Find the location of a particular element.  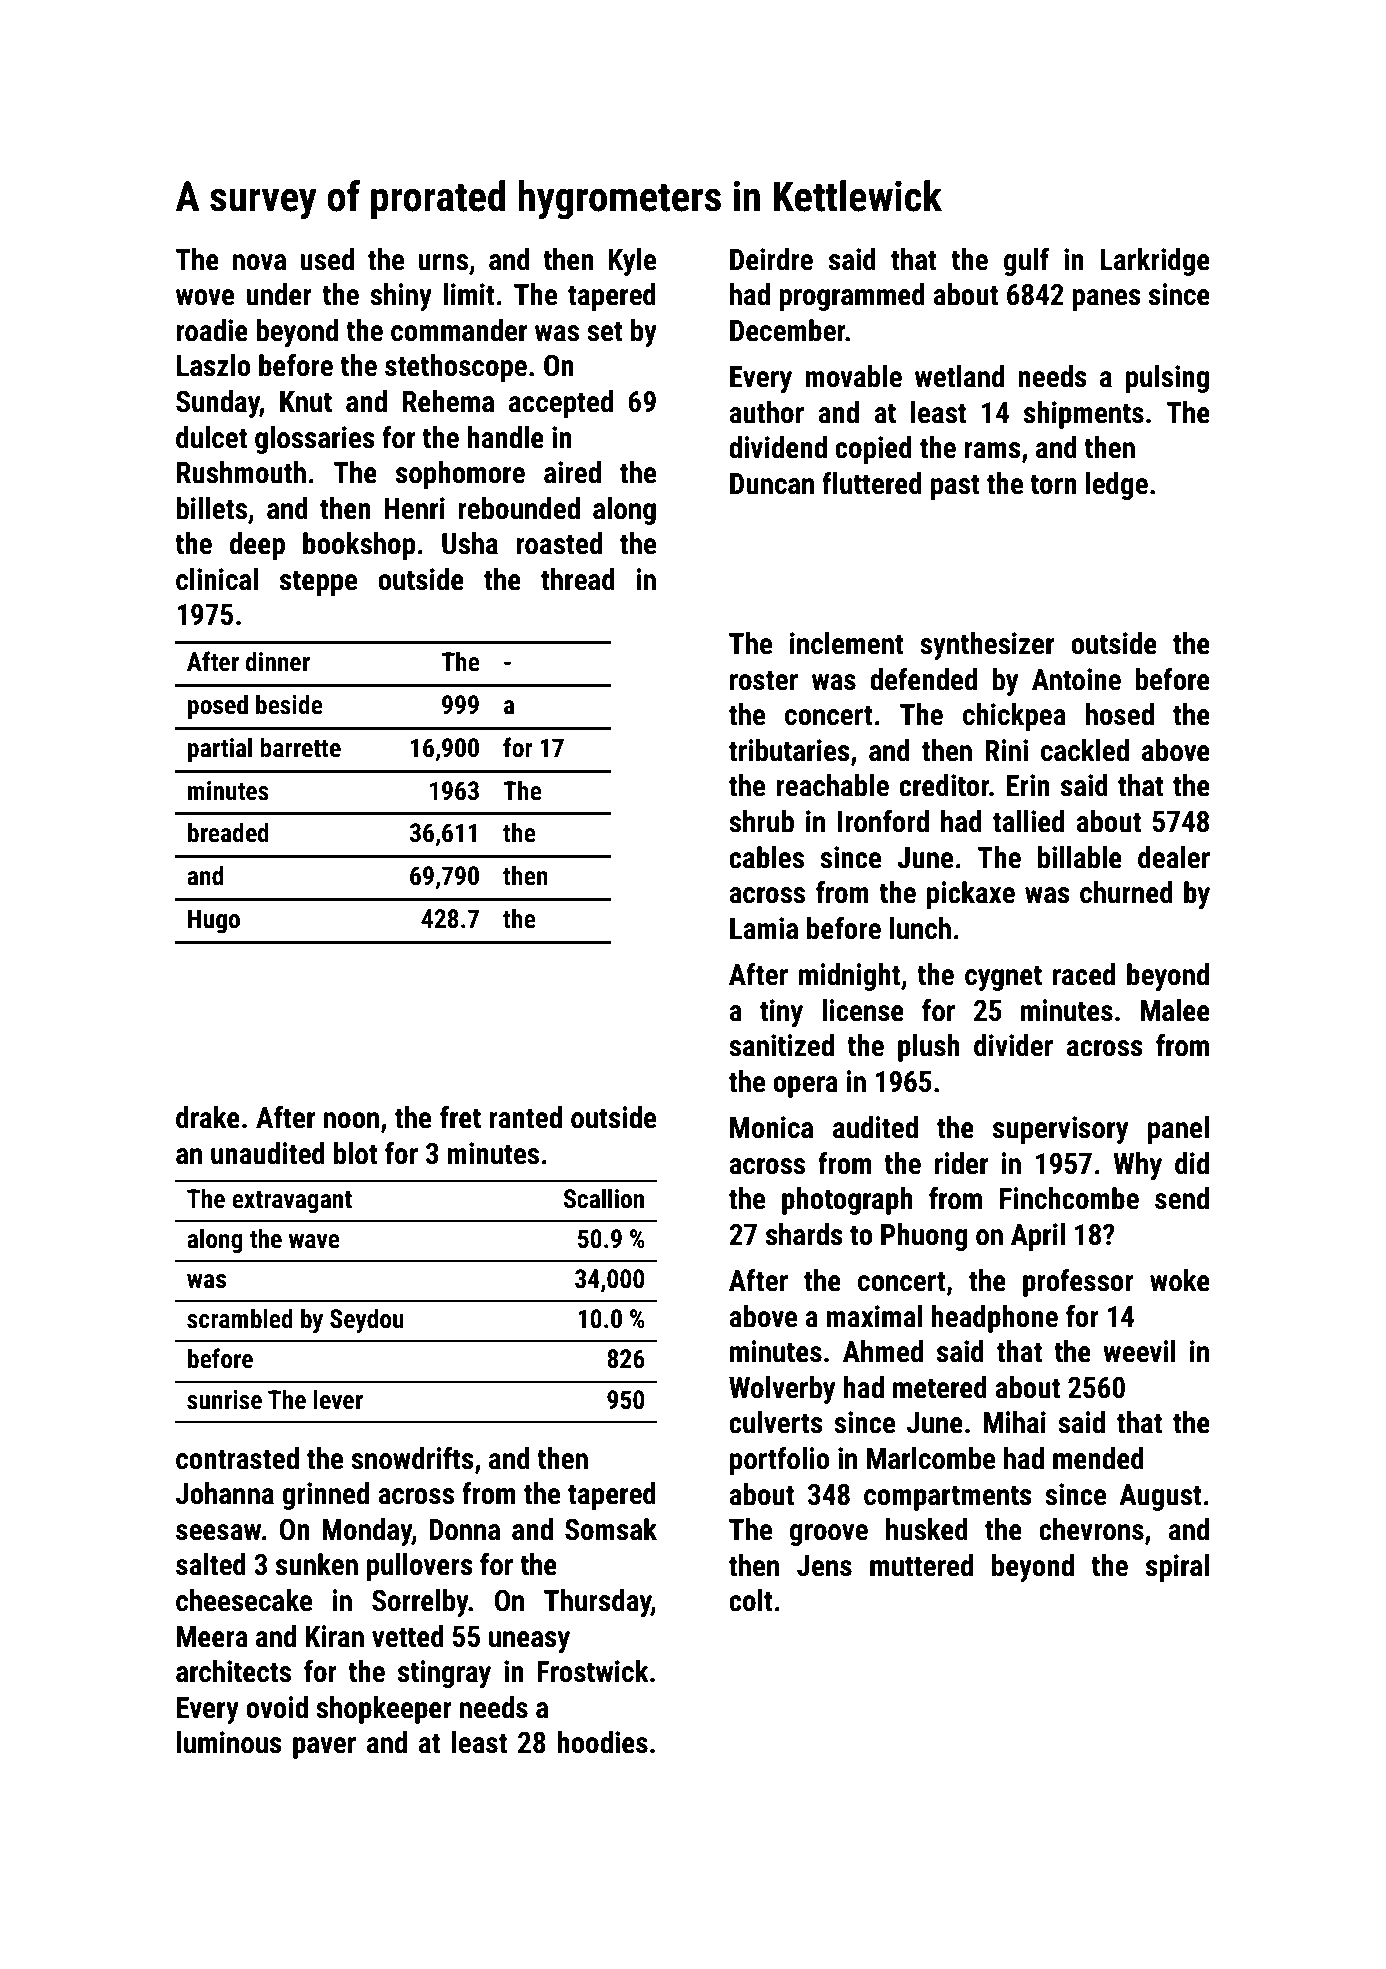

metered is located at coordinates (940, 1387).
